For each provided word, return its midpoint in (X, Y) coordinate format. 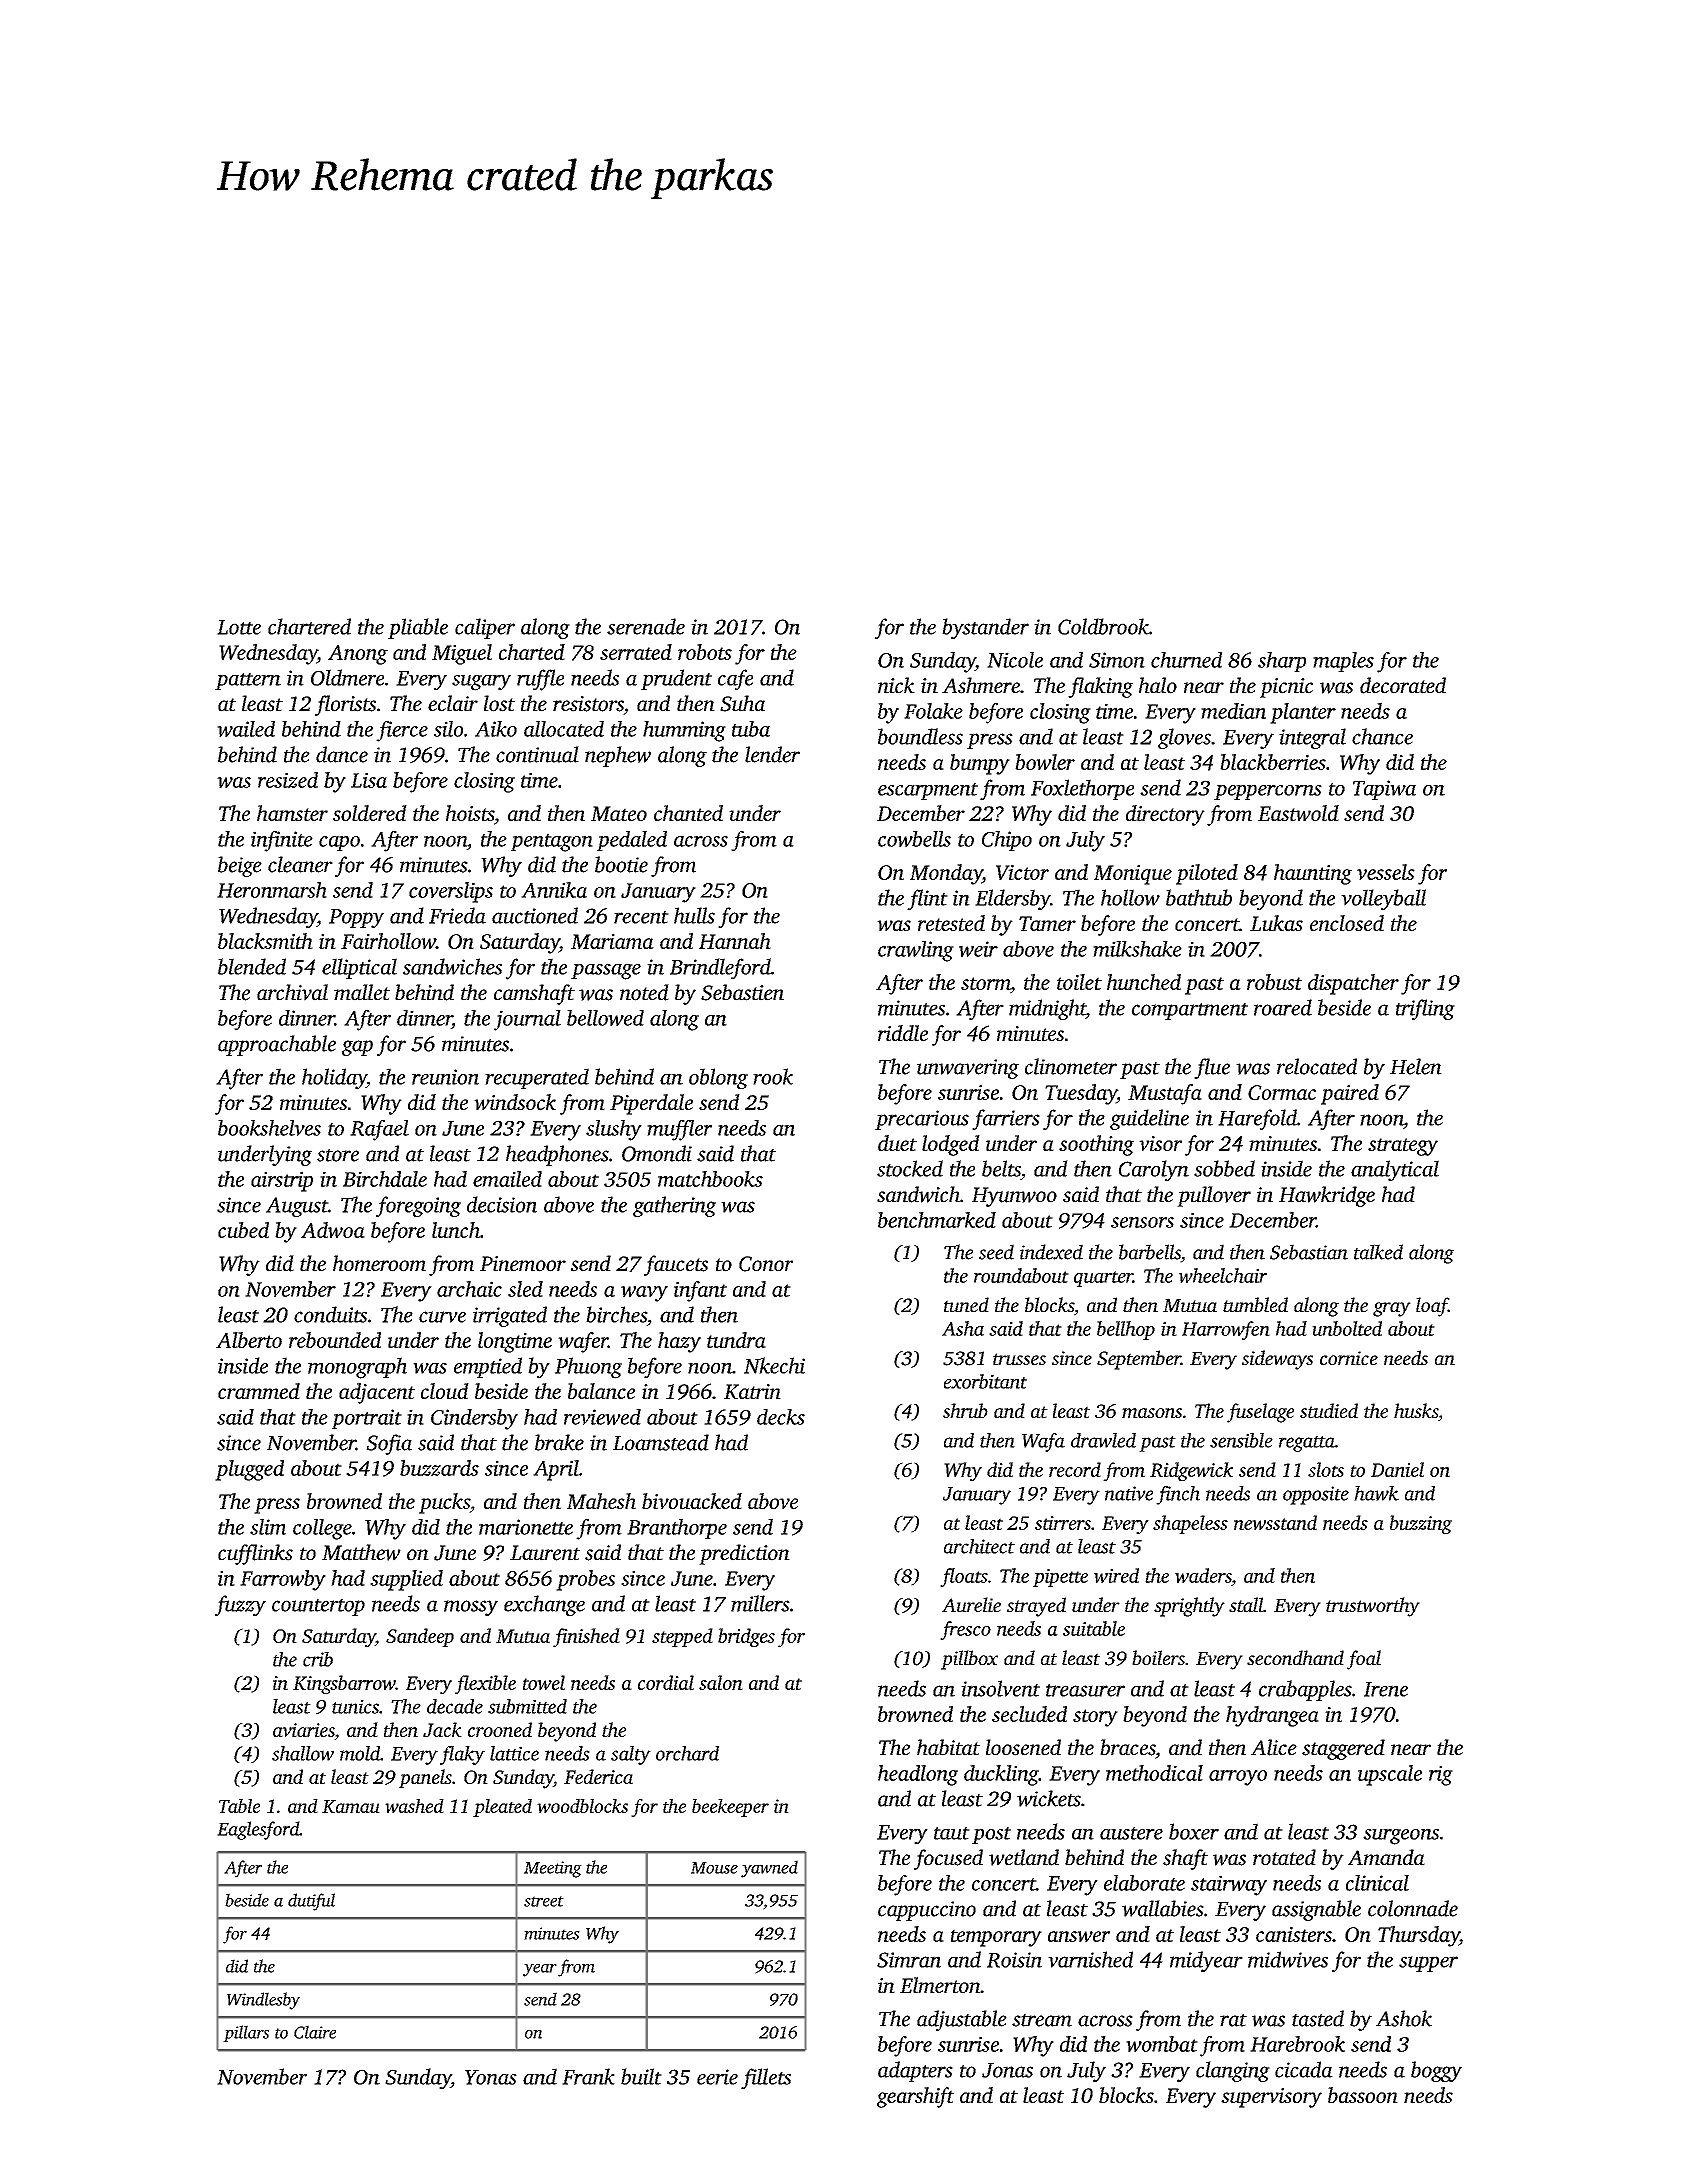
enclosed (1347, 923)
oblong (718, 1079)
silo (448, 729)
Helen (1416, 1066)
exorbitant (985, 1381)
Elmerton (940, 1985)
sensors (1142, 1222)
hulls (694, 915)
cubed (243, 1230)
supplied (406, 1580)
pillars (246, 2033)
